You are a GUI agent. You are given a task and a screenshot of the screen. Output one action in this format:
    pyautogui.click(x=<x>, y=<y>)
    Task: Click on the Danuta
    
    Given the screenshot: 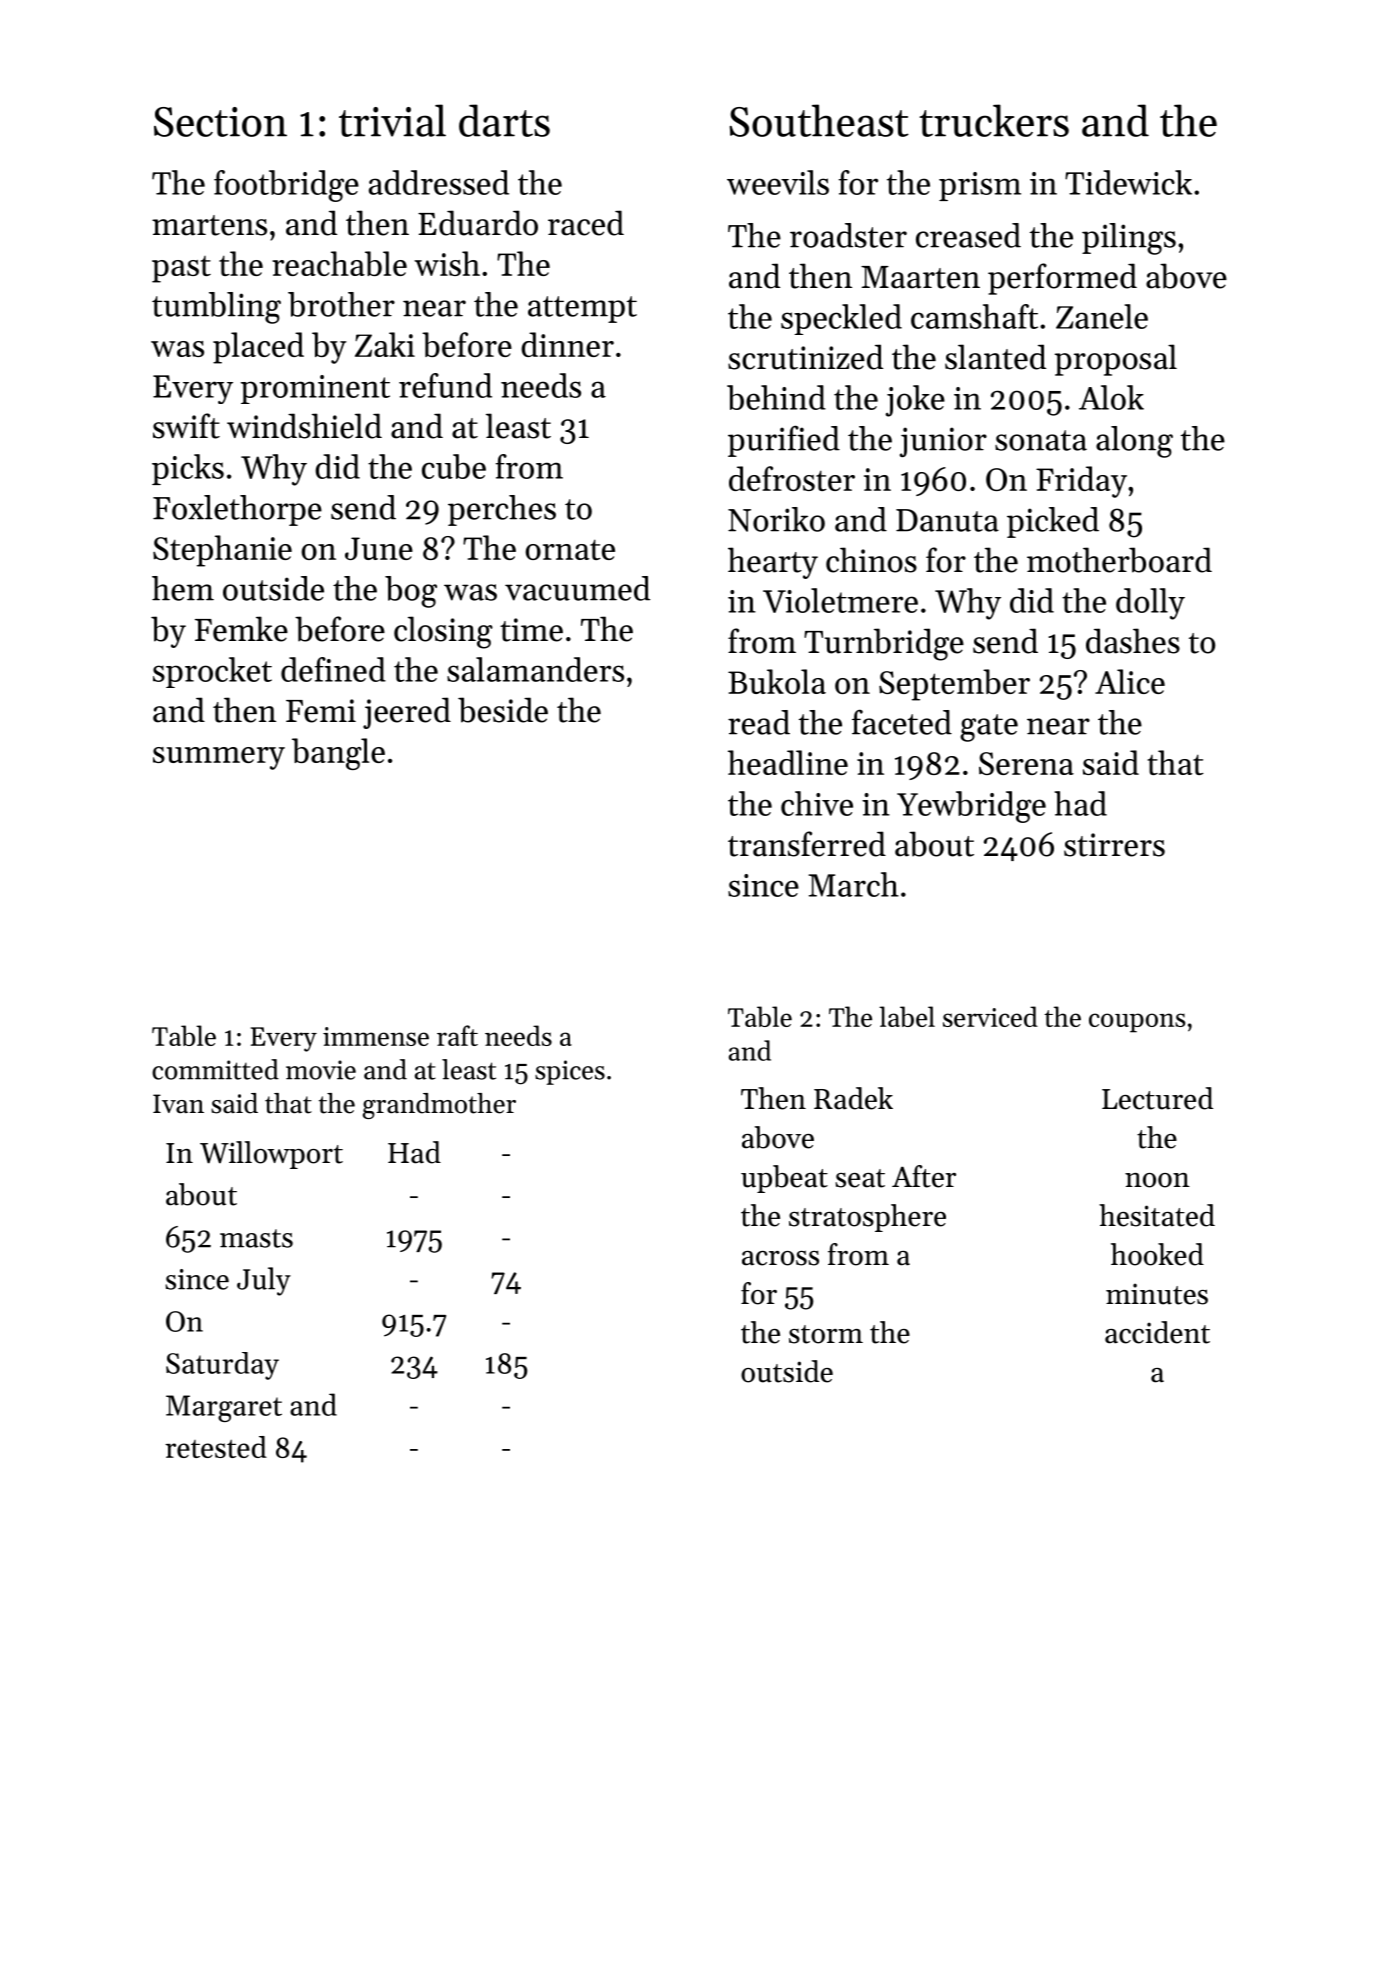 What is the action you would take?
    pyautogui.click(x=947, y=520)
